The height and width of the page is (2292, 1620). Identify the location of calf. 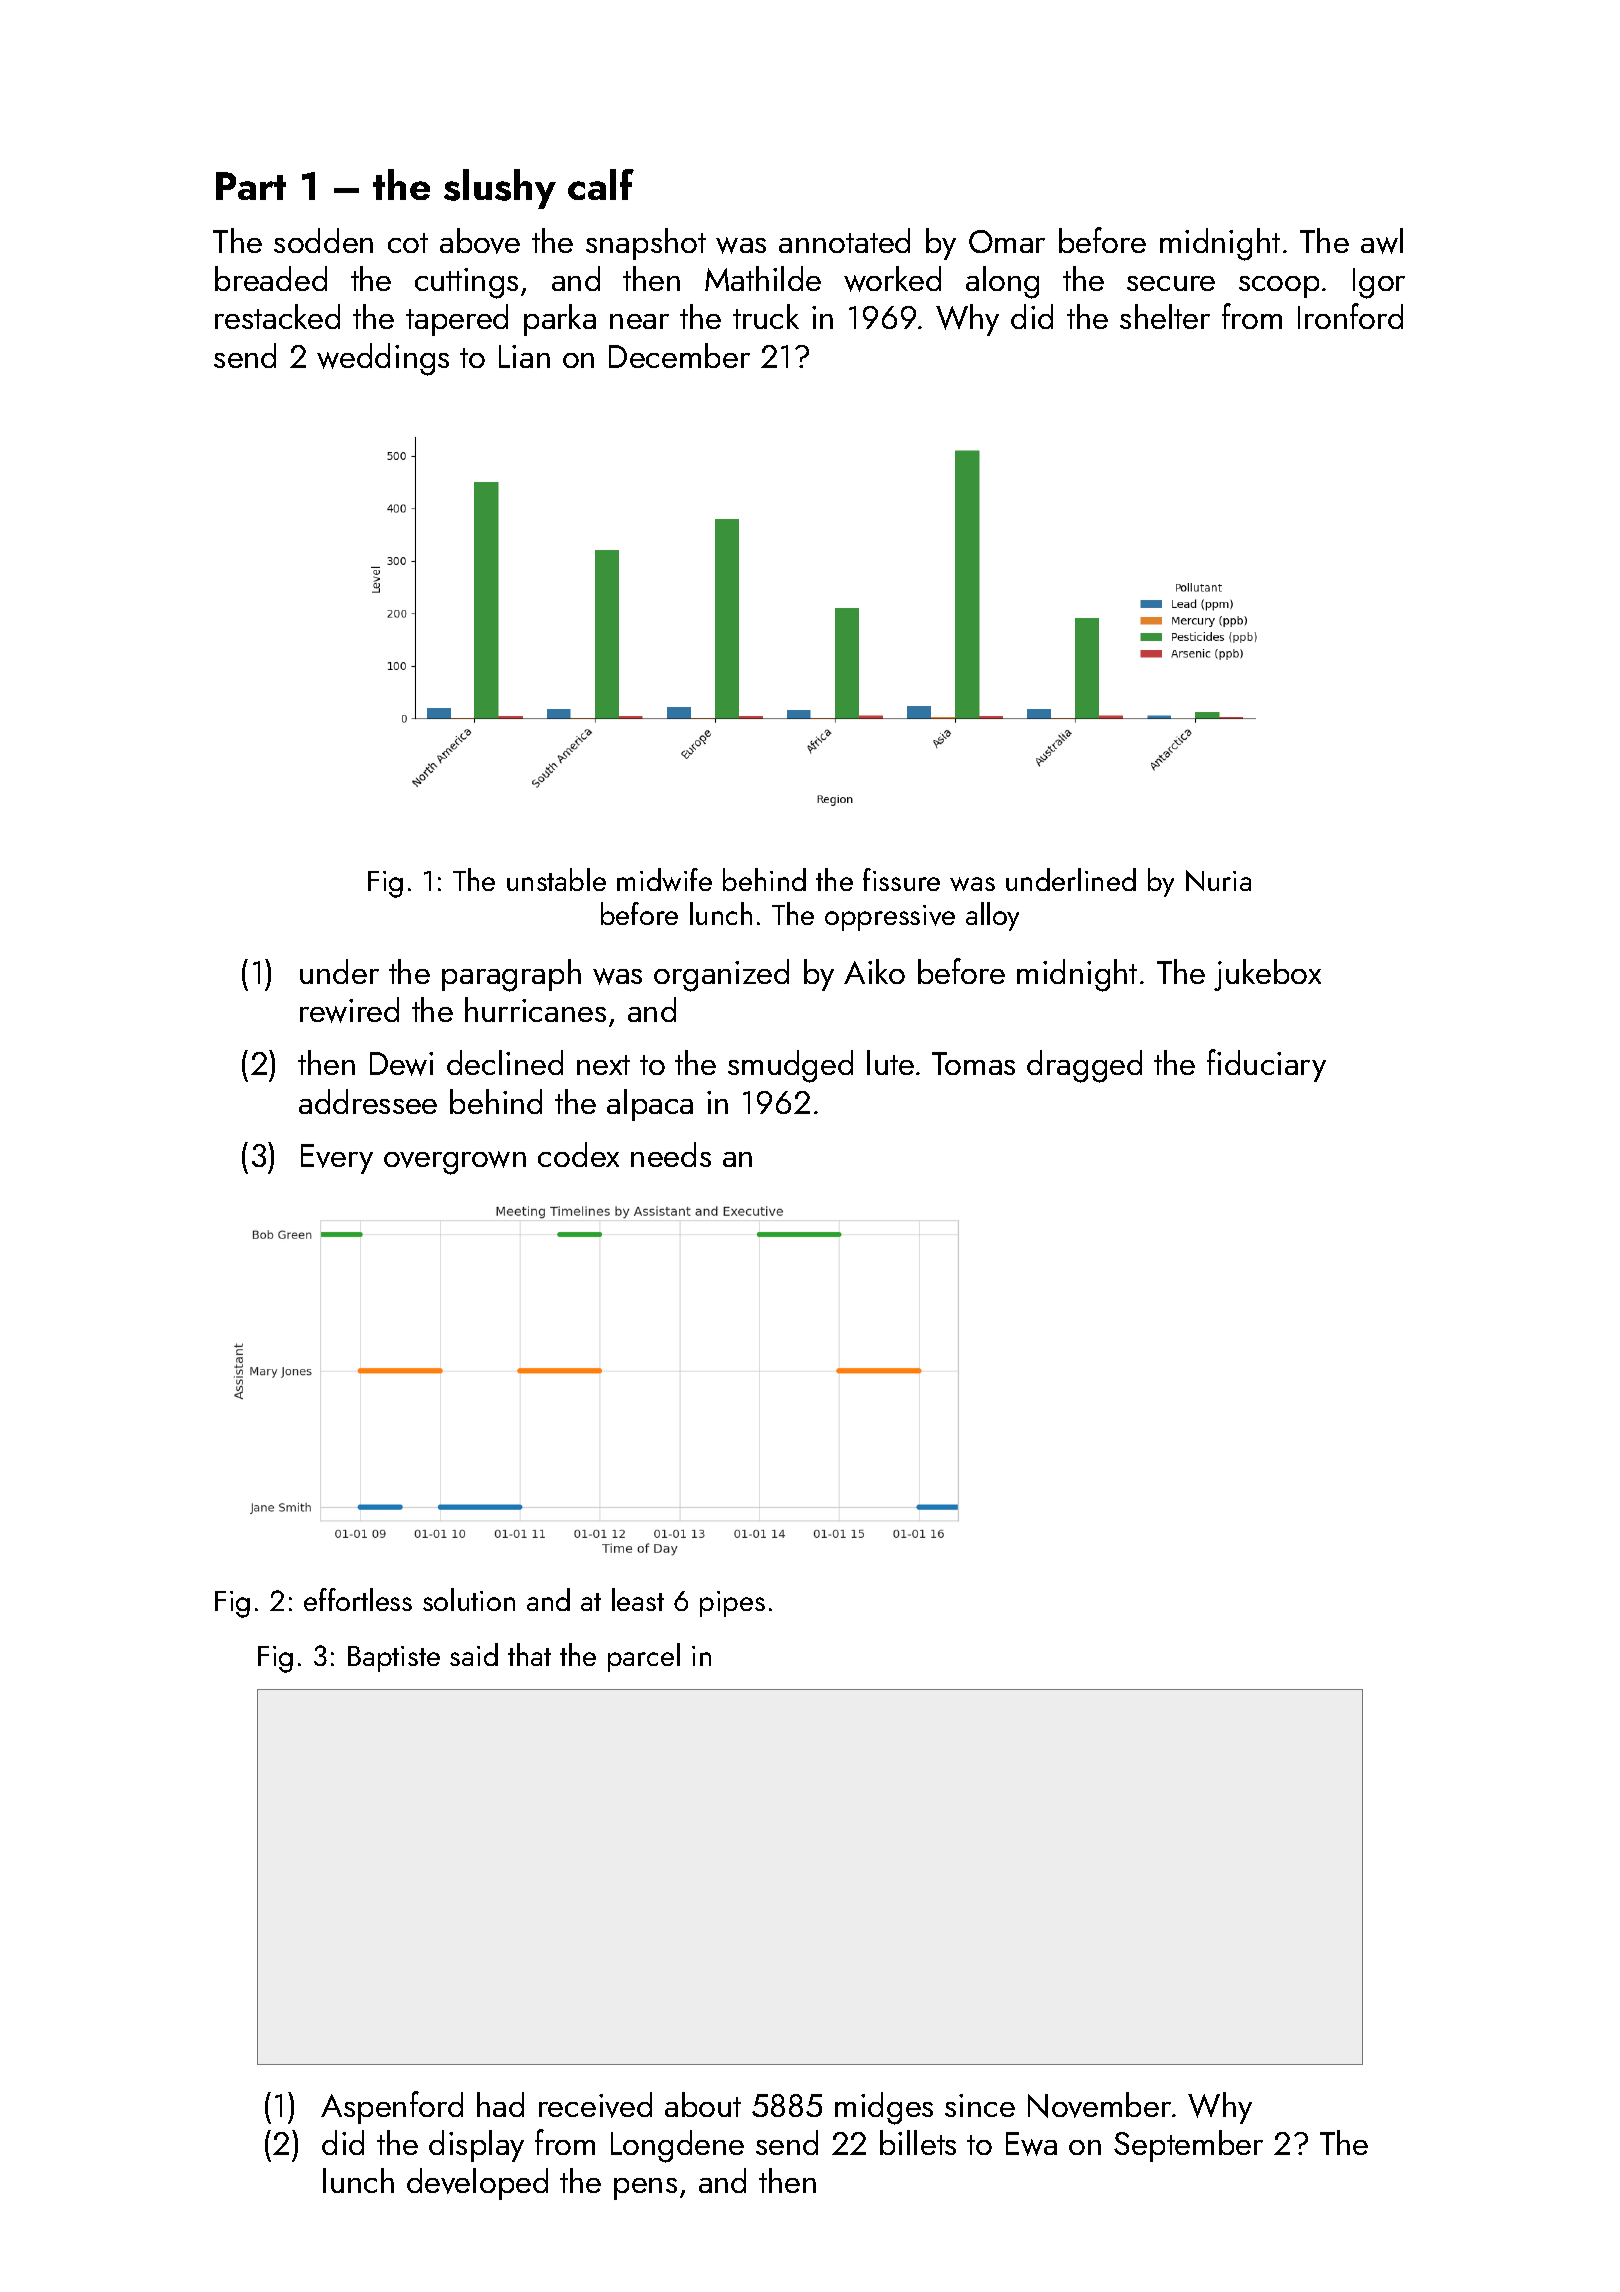
(601, 184).
